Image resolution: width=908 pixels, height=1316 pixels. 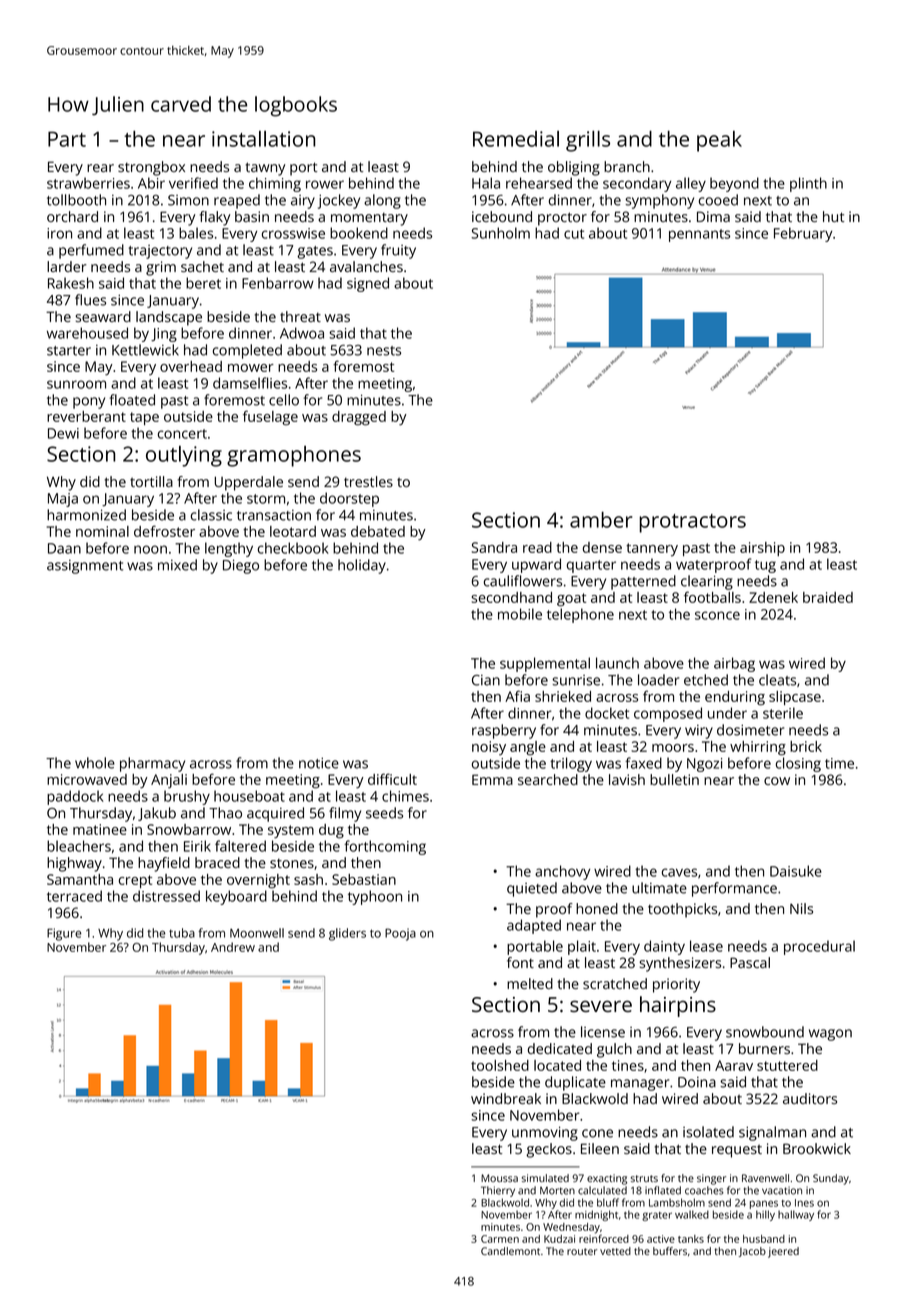 I want to click on pony, so click(x=89, y=403).
